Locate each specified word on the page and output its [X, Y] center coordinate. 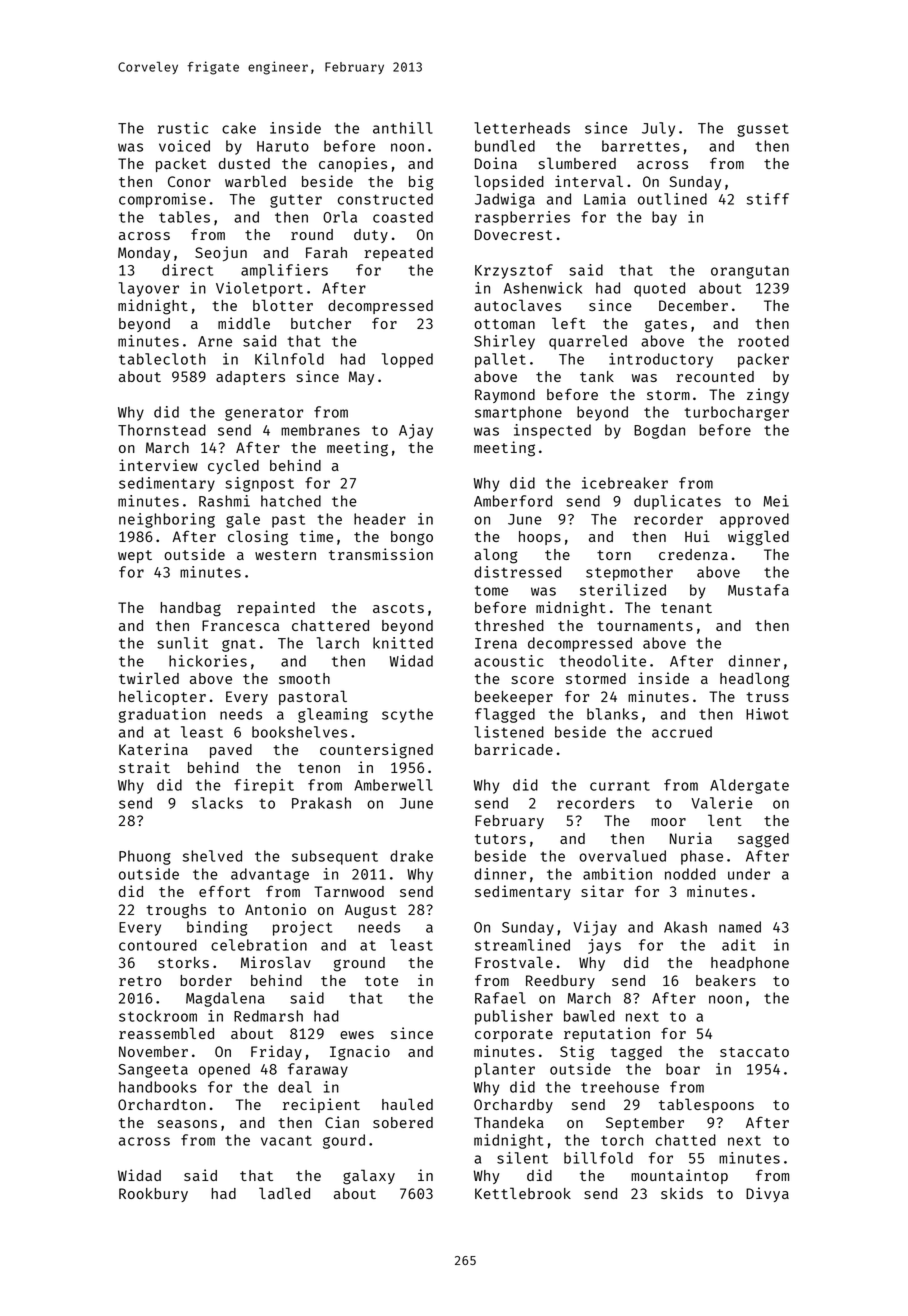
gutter [296, 201]
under [749, 874]
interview [158, 465]
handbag [190, 609]
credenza [693, 554]
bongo [412, 538]
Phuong [145, 857]
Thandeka [509, 1122]
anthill [403, 128]
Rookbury [153, 1195]
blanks [612, 714]
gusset [763, 130]
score [533, 680]
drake [411, 856]
